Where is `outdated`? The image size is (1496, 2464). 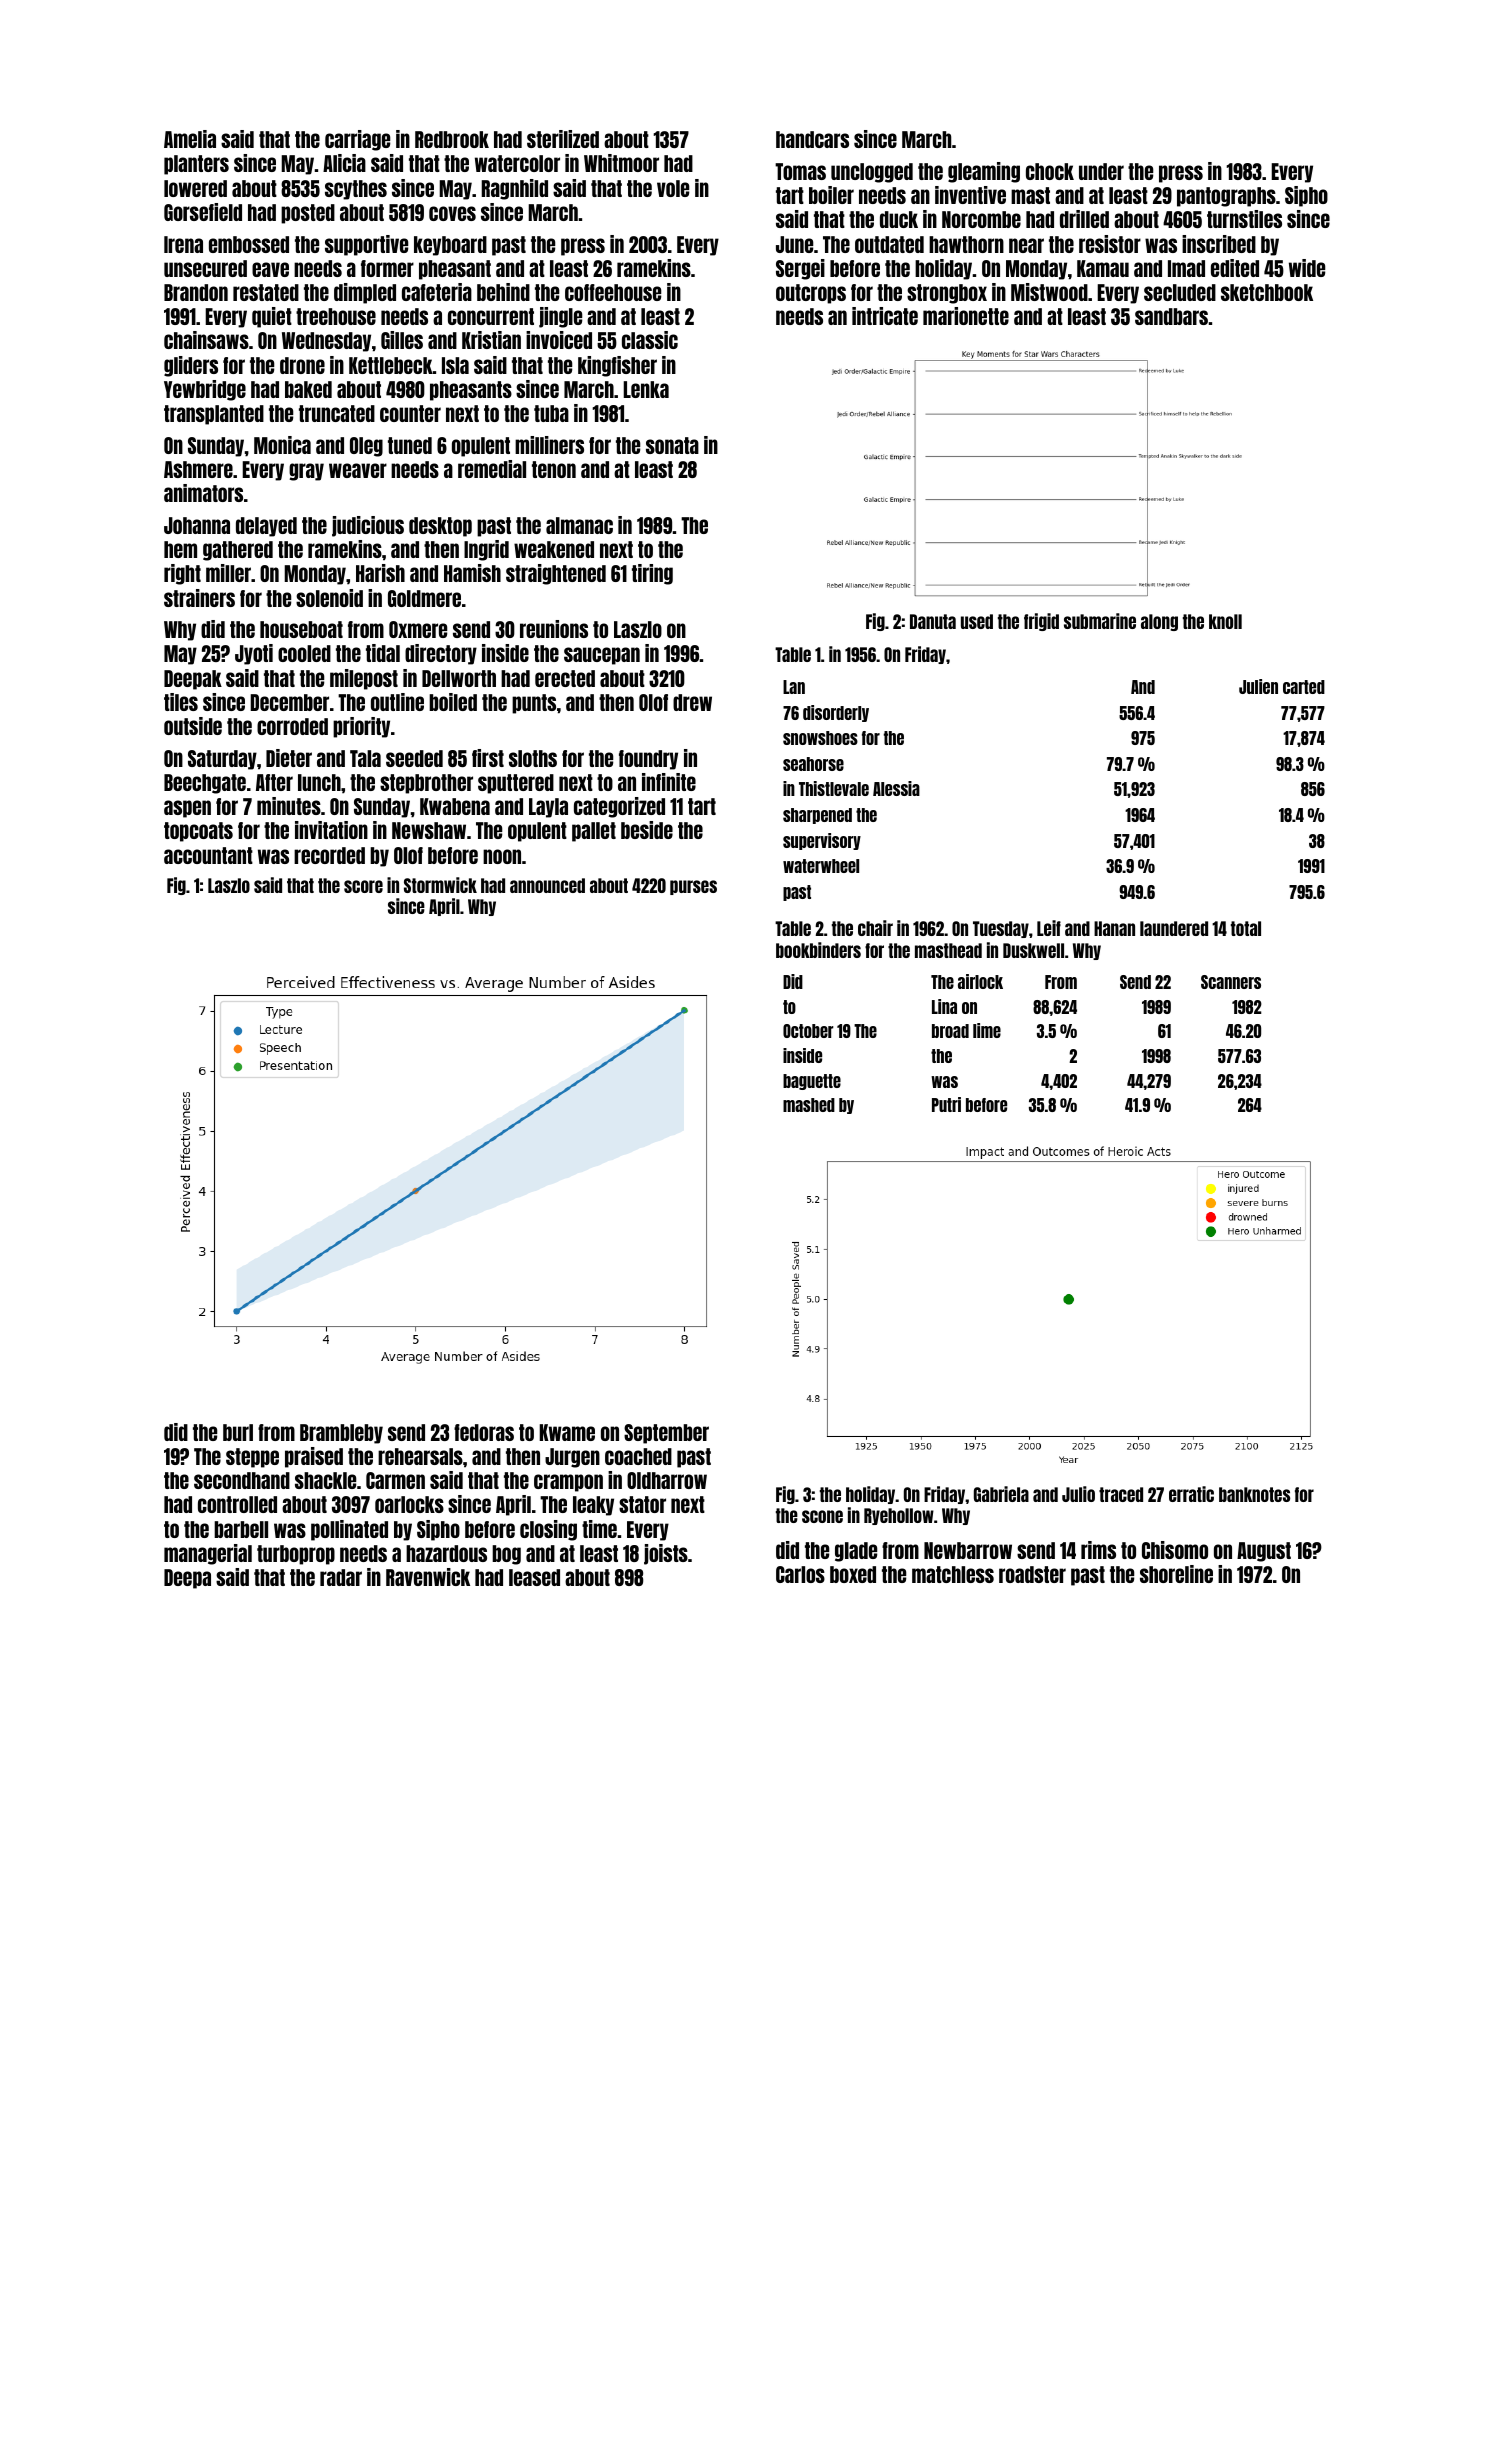
outdated is located at coordinates (889, 244).
